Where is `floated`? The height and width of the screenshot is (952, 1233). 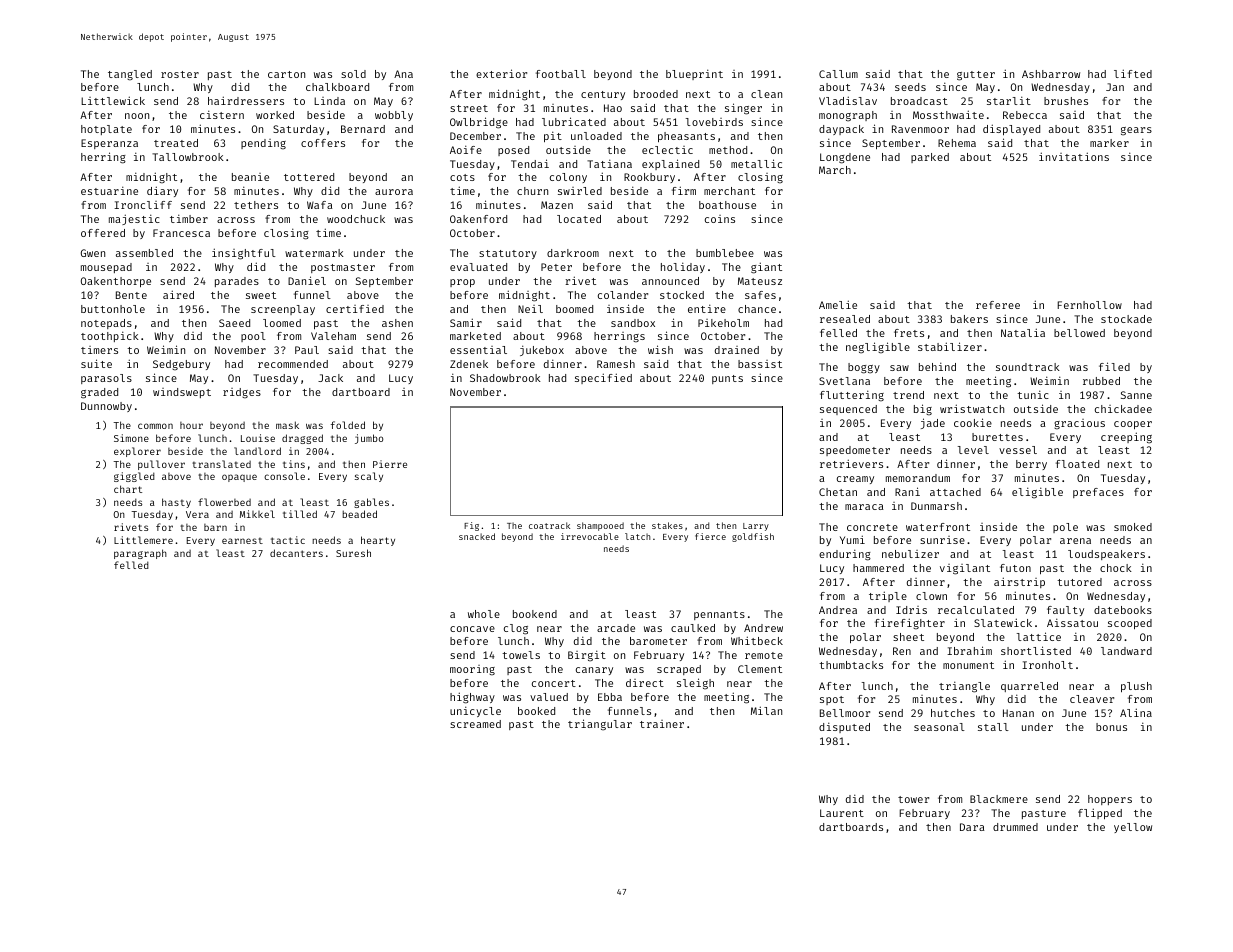 floated is located at coordinates (1077, 464).
